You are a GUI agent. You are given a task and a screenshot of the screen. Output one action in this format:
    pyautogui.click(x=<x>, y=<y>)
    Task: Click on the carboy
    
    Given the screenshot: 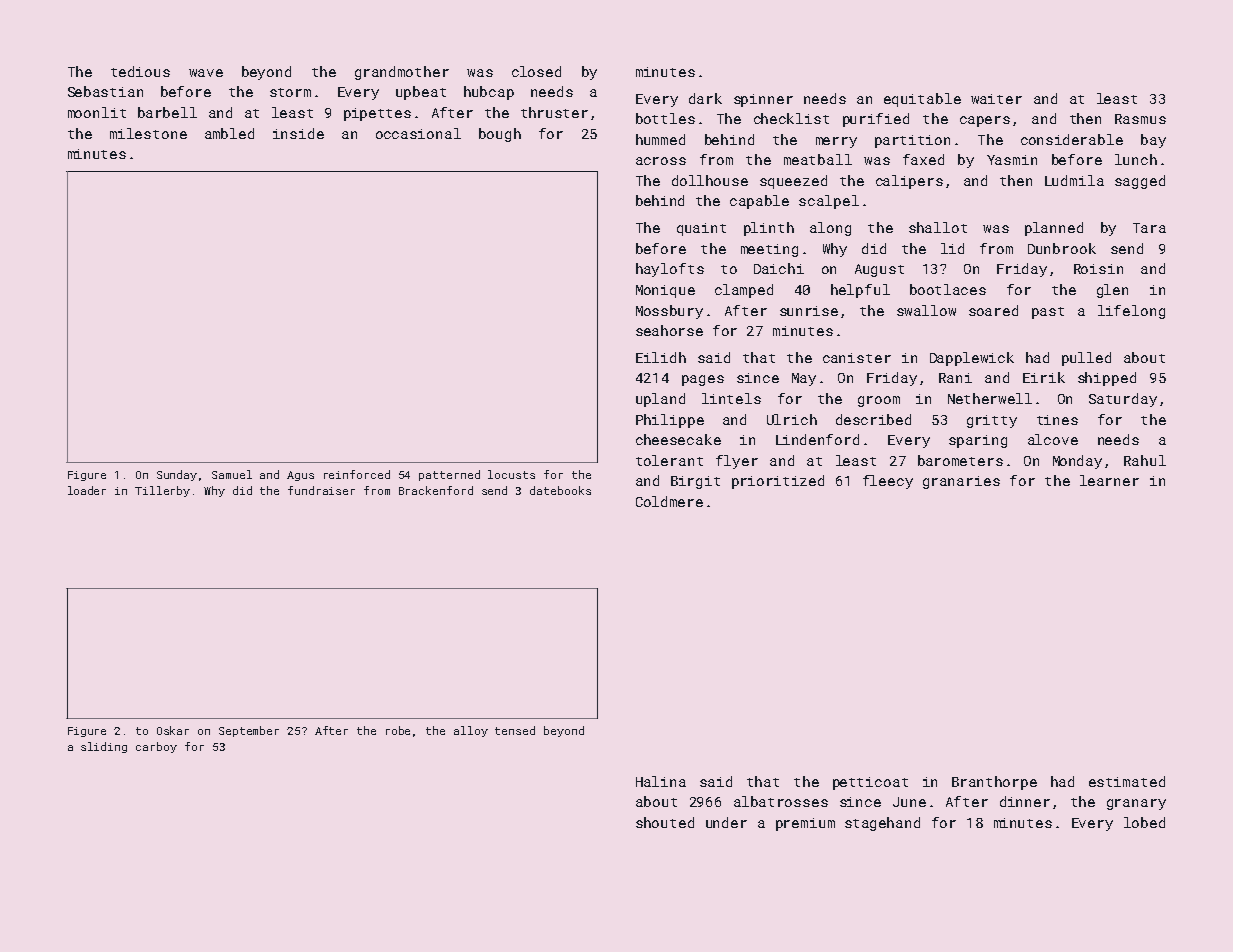 What is the action you would take?
    pyautogui.click(x=156, y=747)
